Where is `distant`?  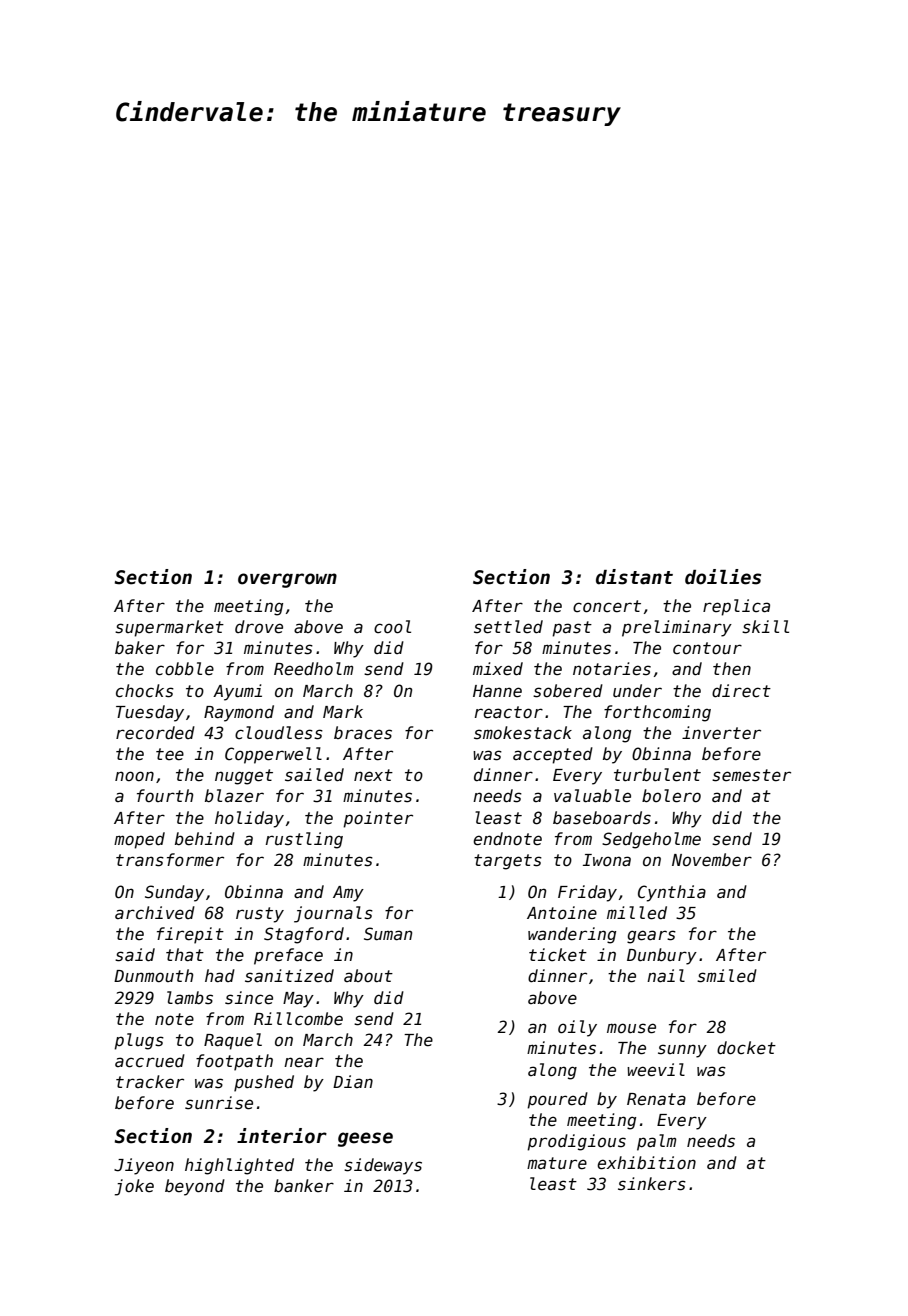
distant is located at coordinates (634, 577).
